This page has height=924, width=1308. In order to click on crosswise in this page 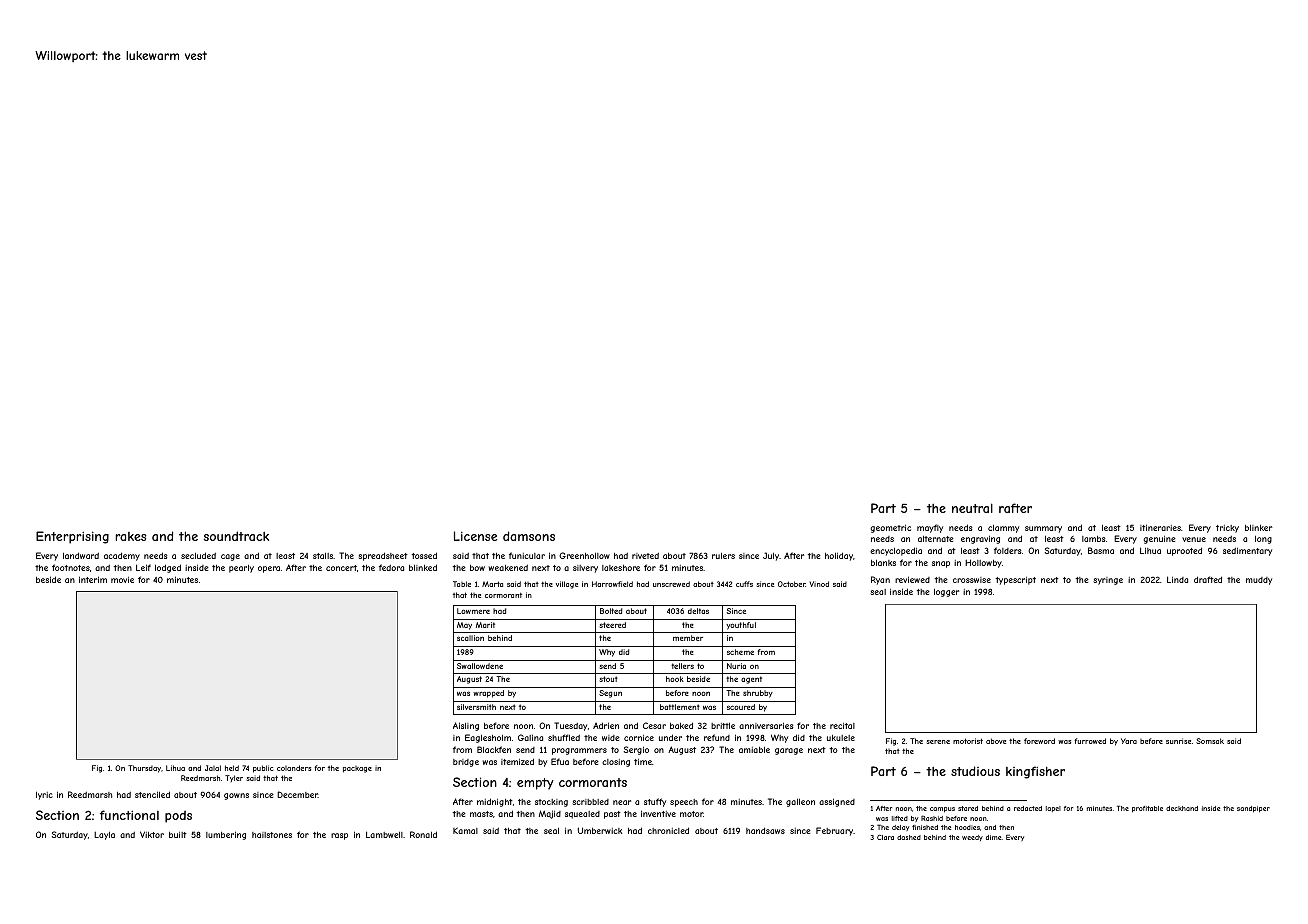, I will do `click(972, 580)`.
